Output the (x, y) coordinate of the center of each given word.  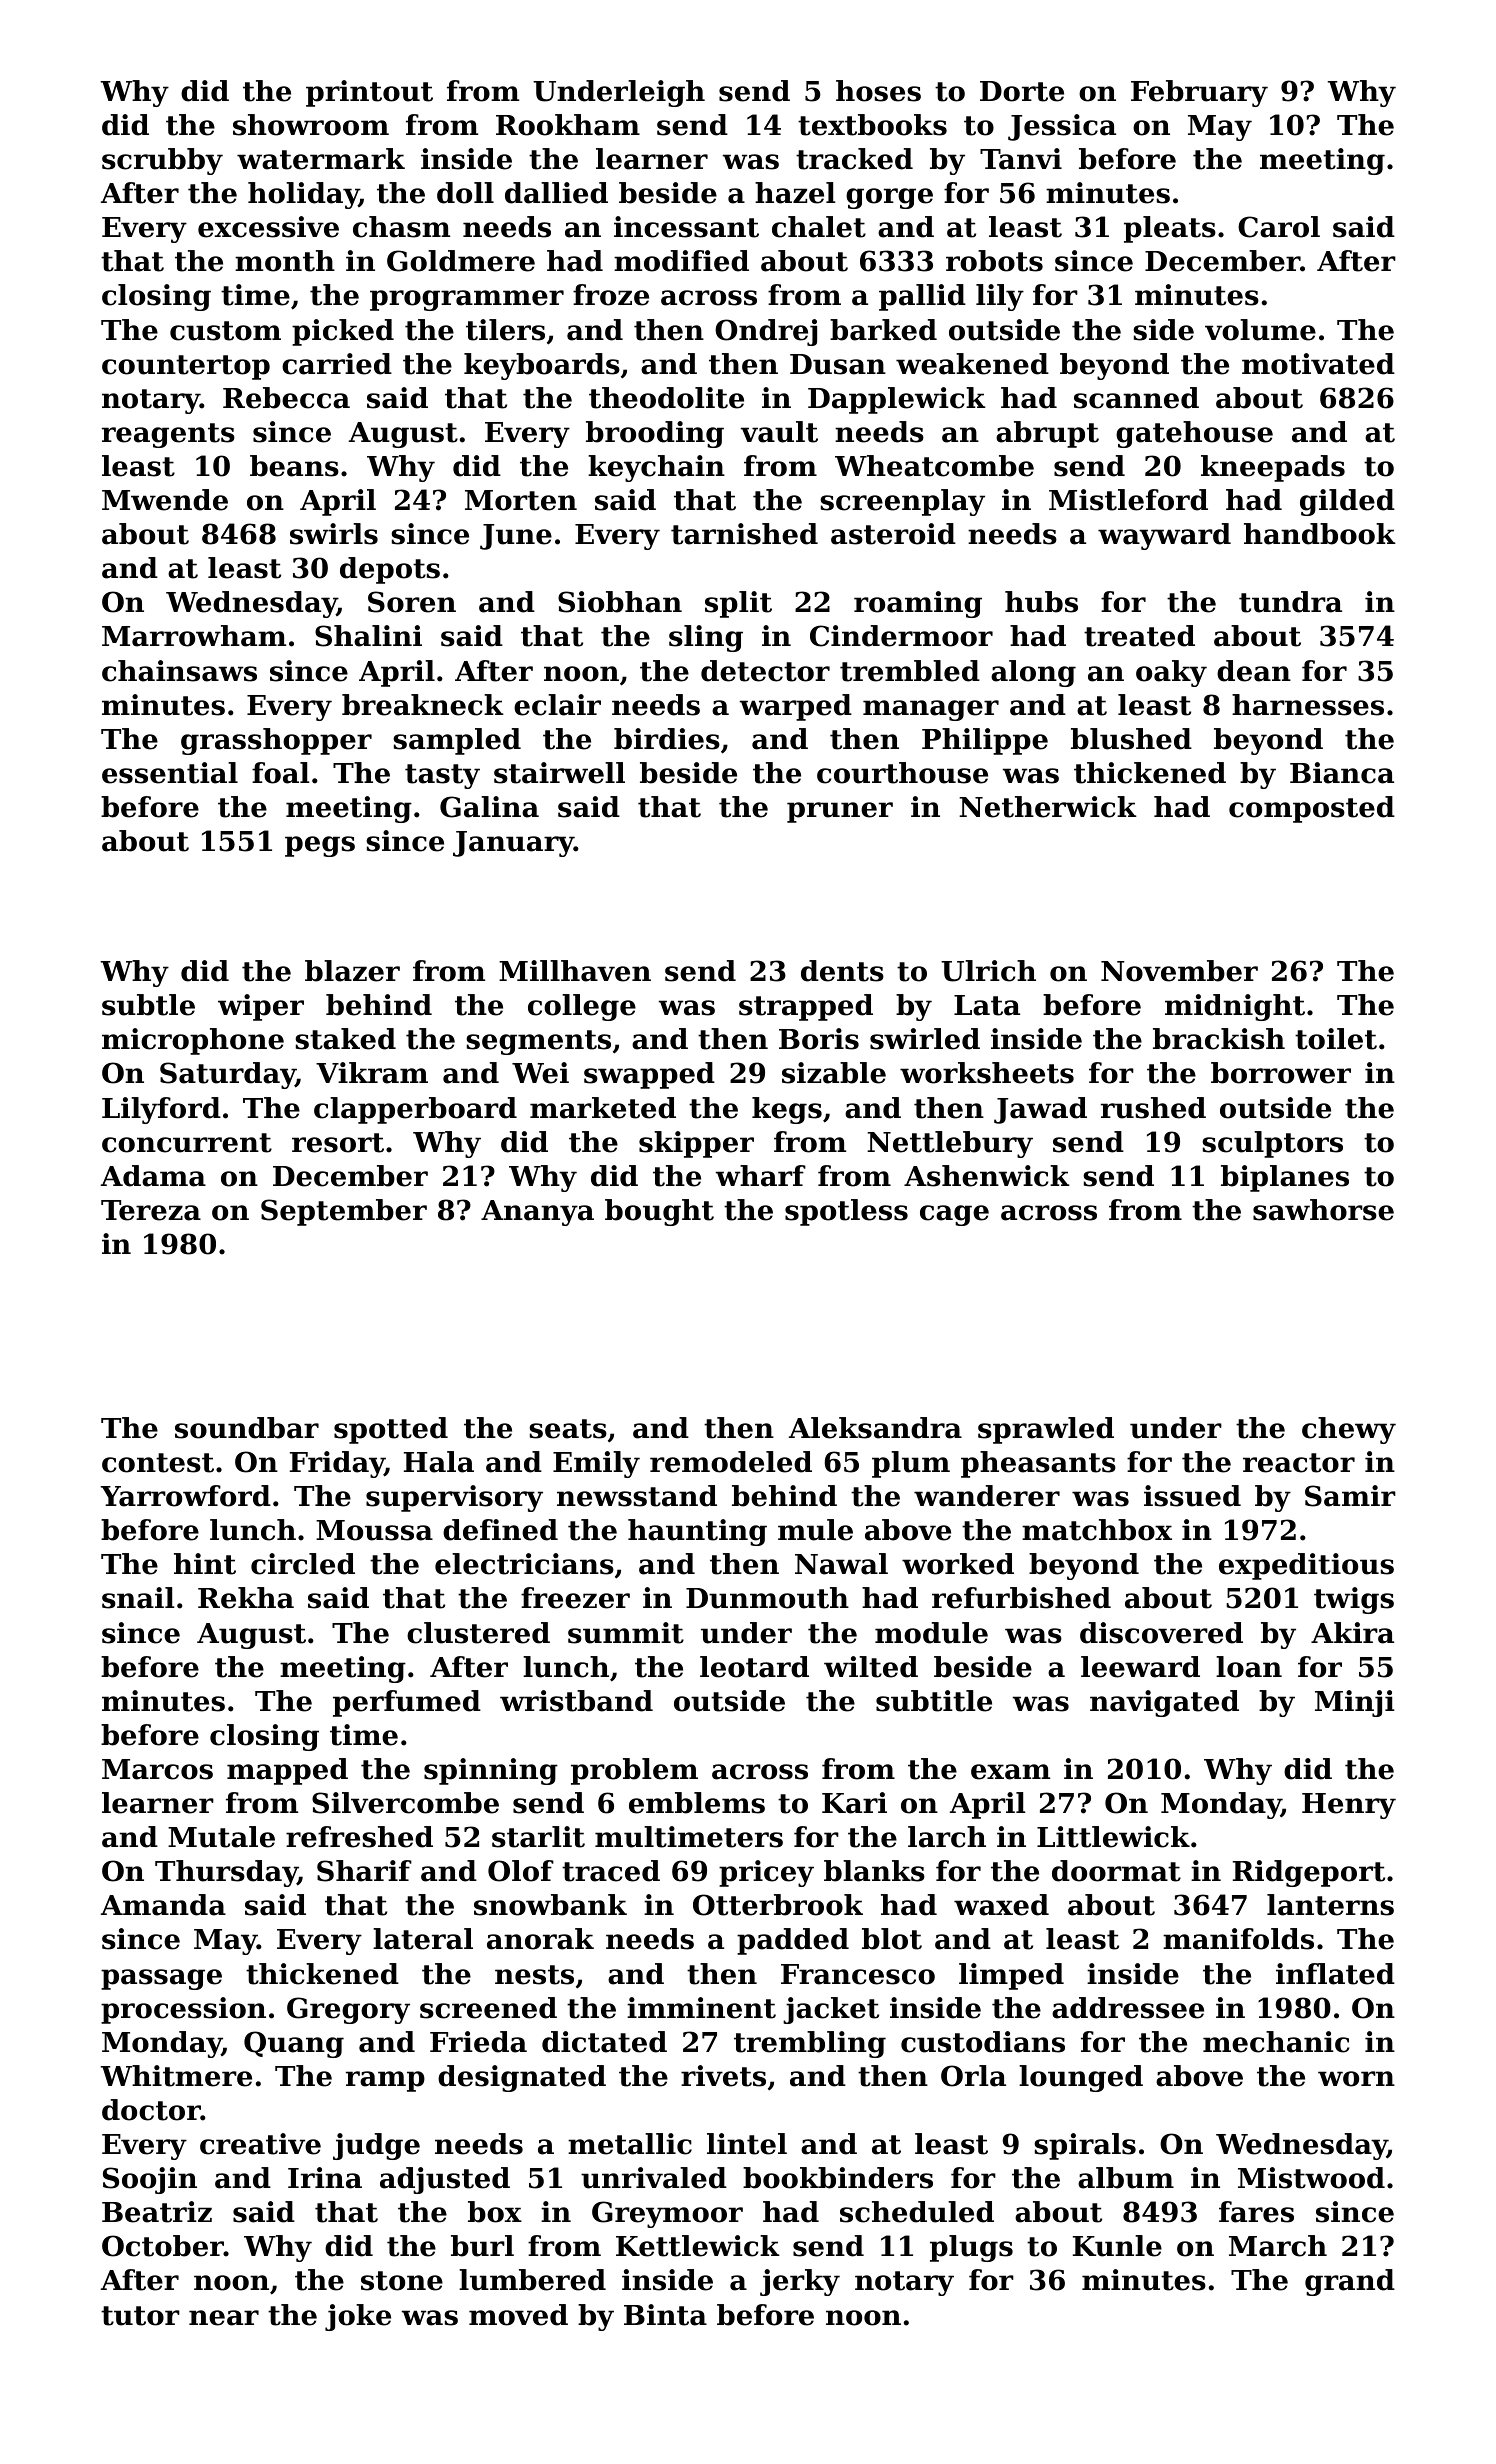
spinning (491, 1771)
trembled (910, 671)
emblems (697, 1803)
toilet (1336, 1039)
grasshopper (276, 741)
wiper (261, 1007)
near (224, 2318)
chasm (401, 227)
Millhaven (575, 971)
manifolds (1238, 1939)
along (1033, 673)
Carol (1279, 227)
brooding (655, 434)
